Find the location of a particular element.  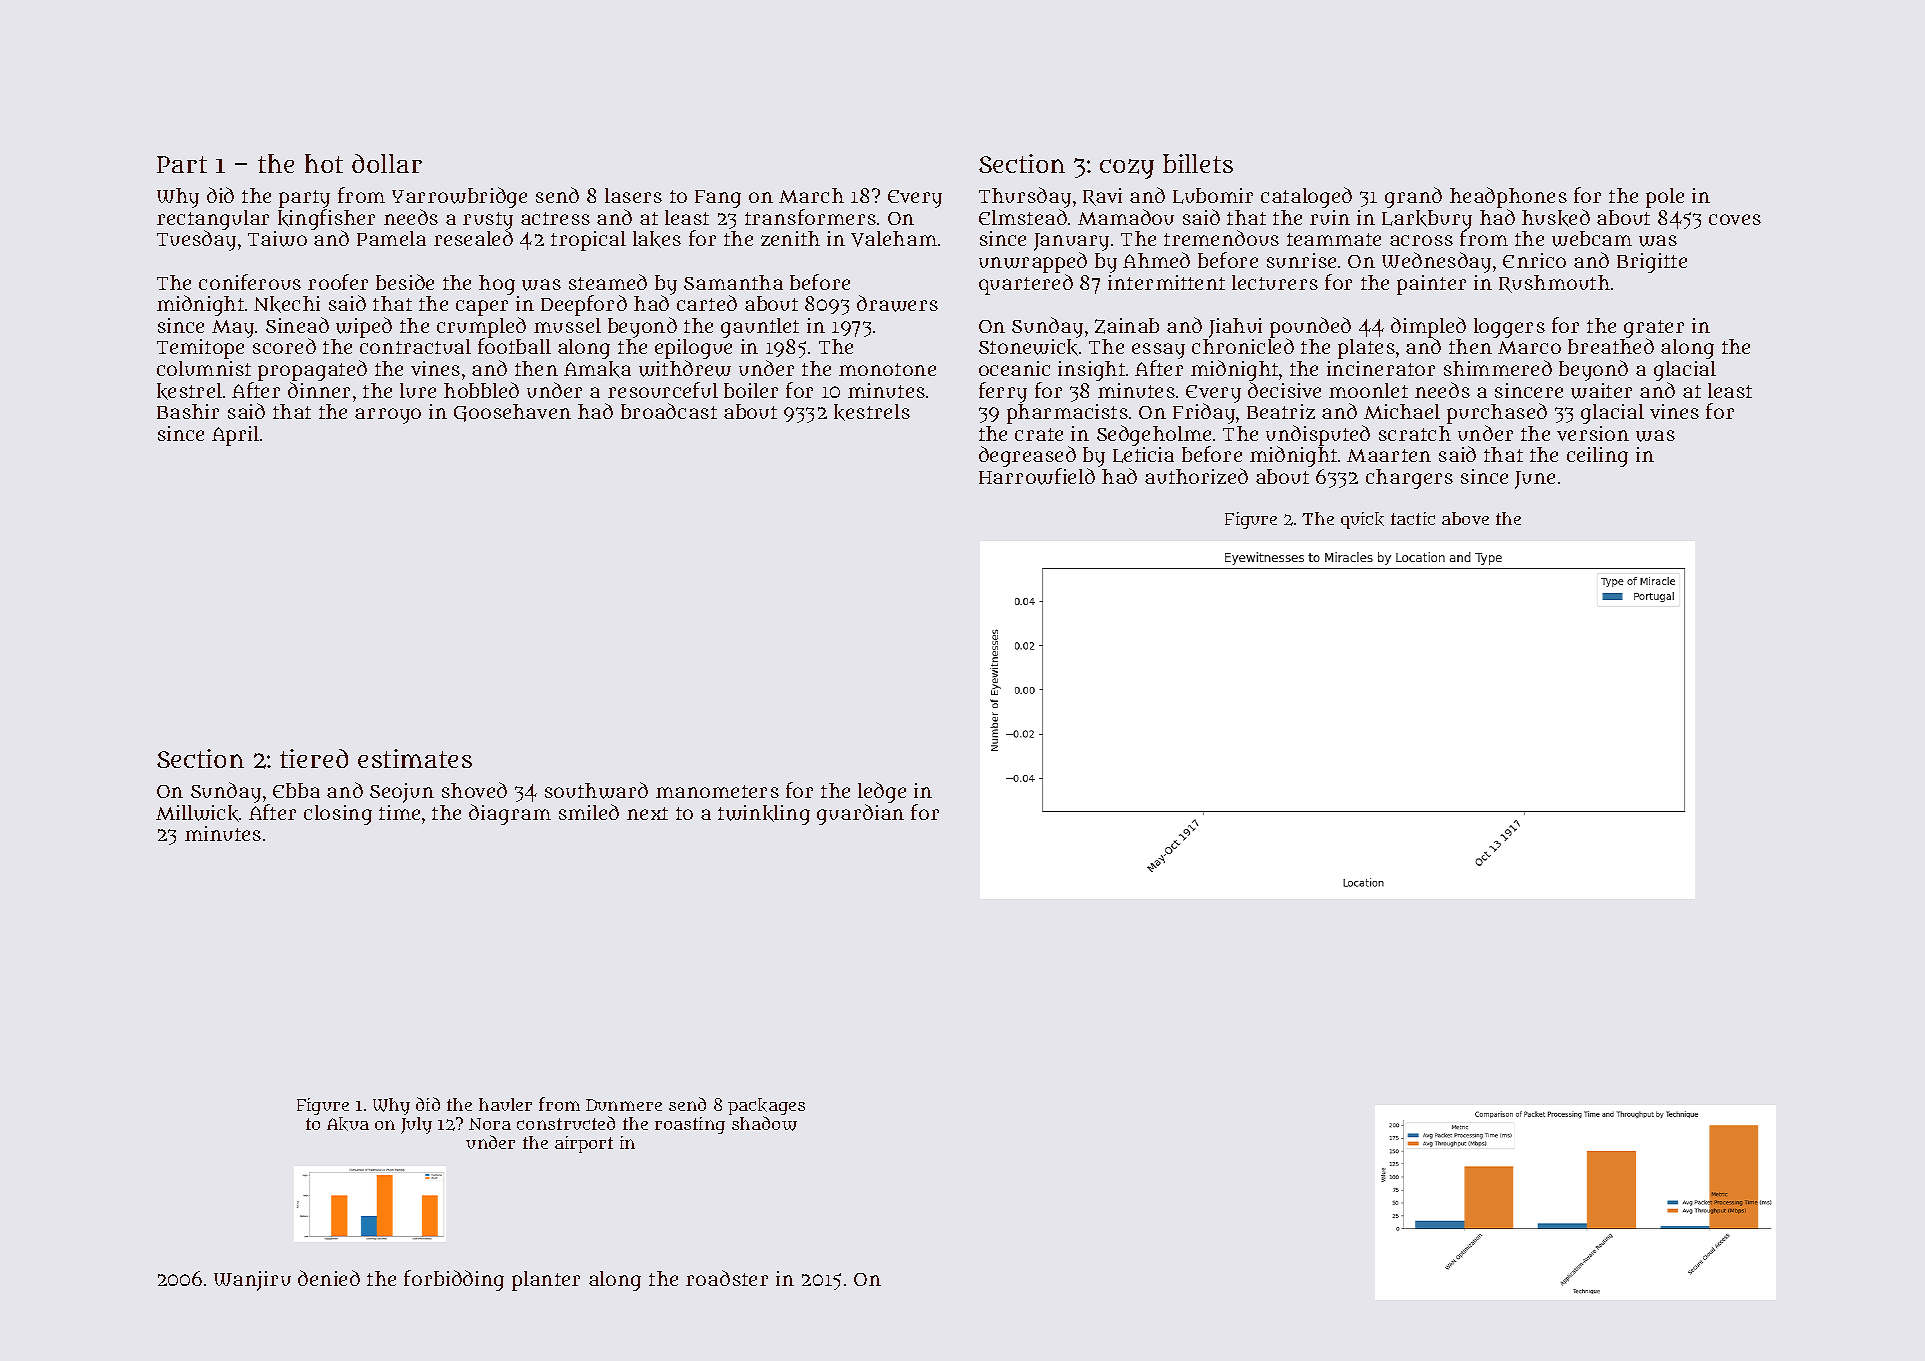

ledge is located at coordinates (882, 792).
